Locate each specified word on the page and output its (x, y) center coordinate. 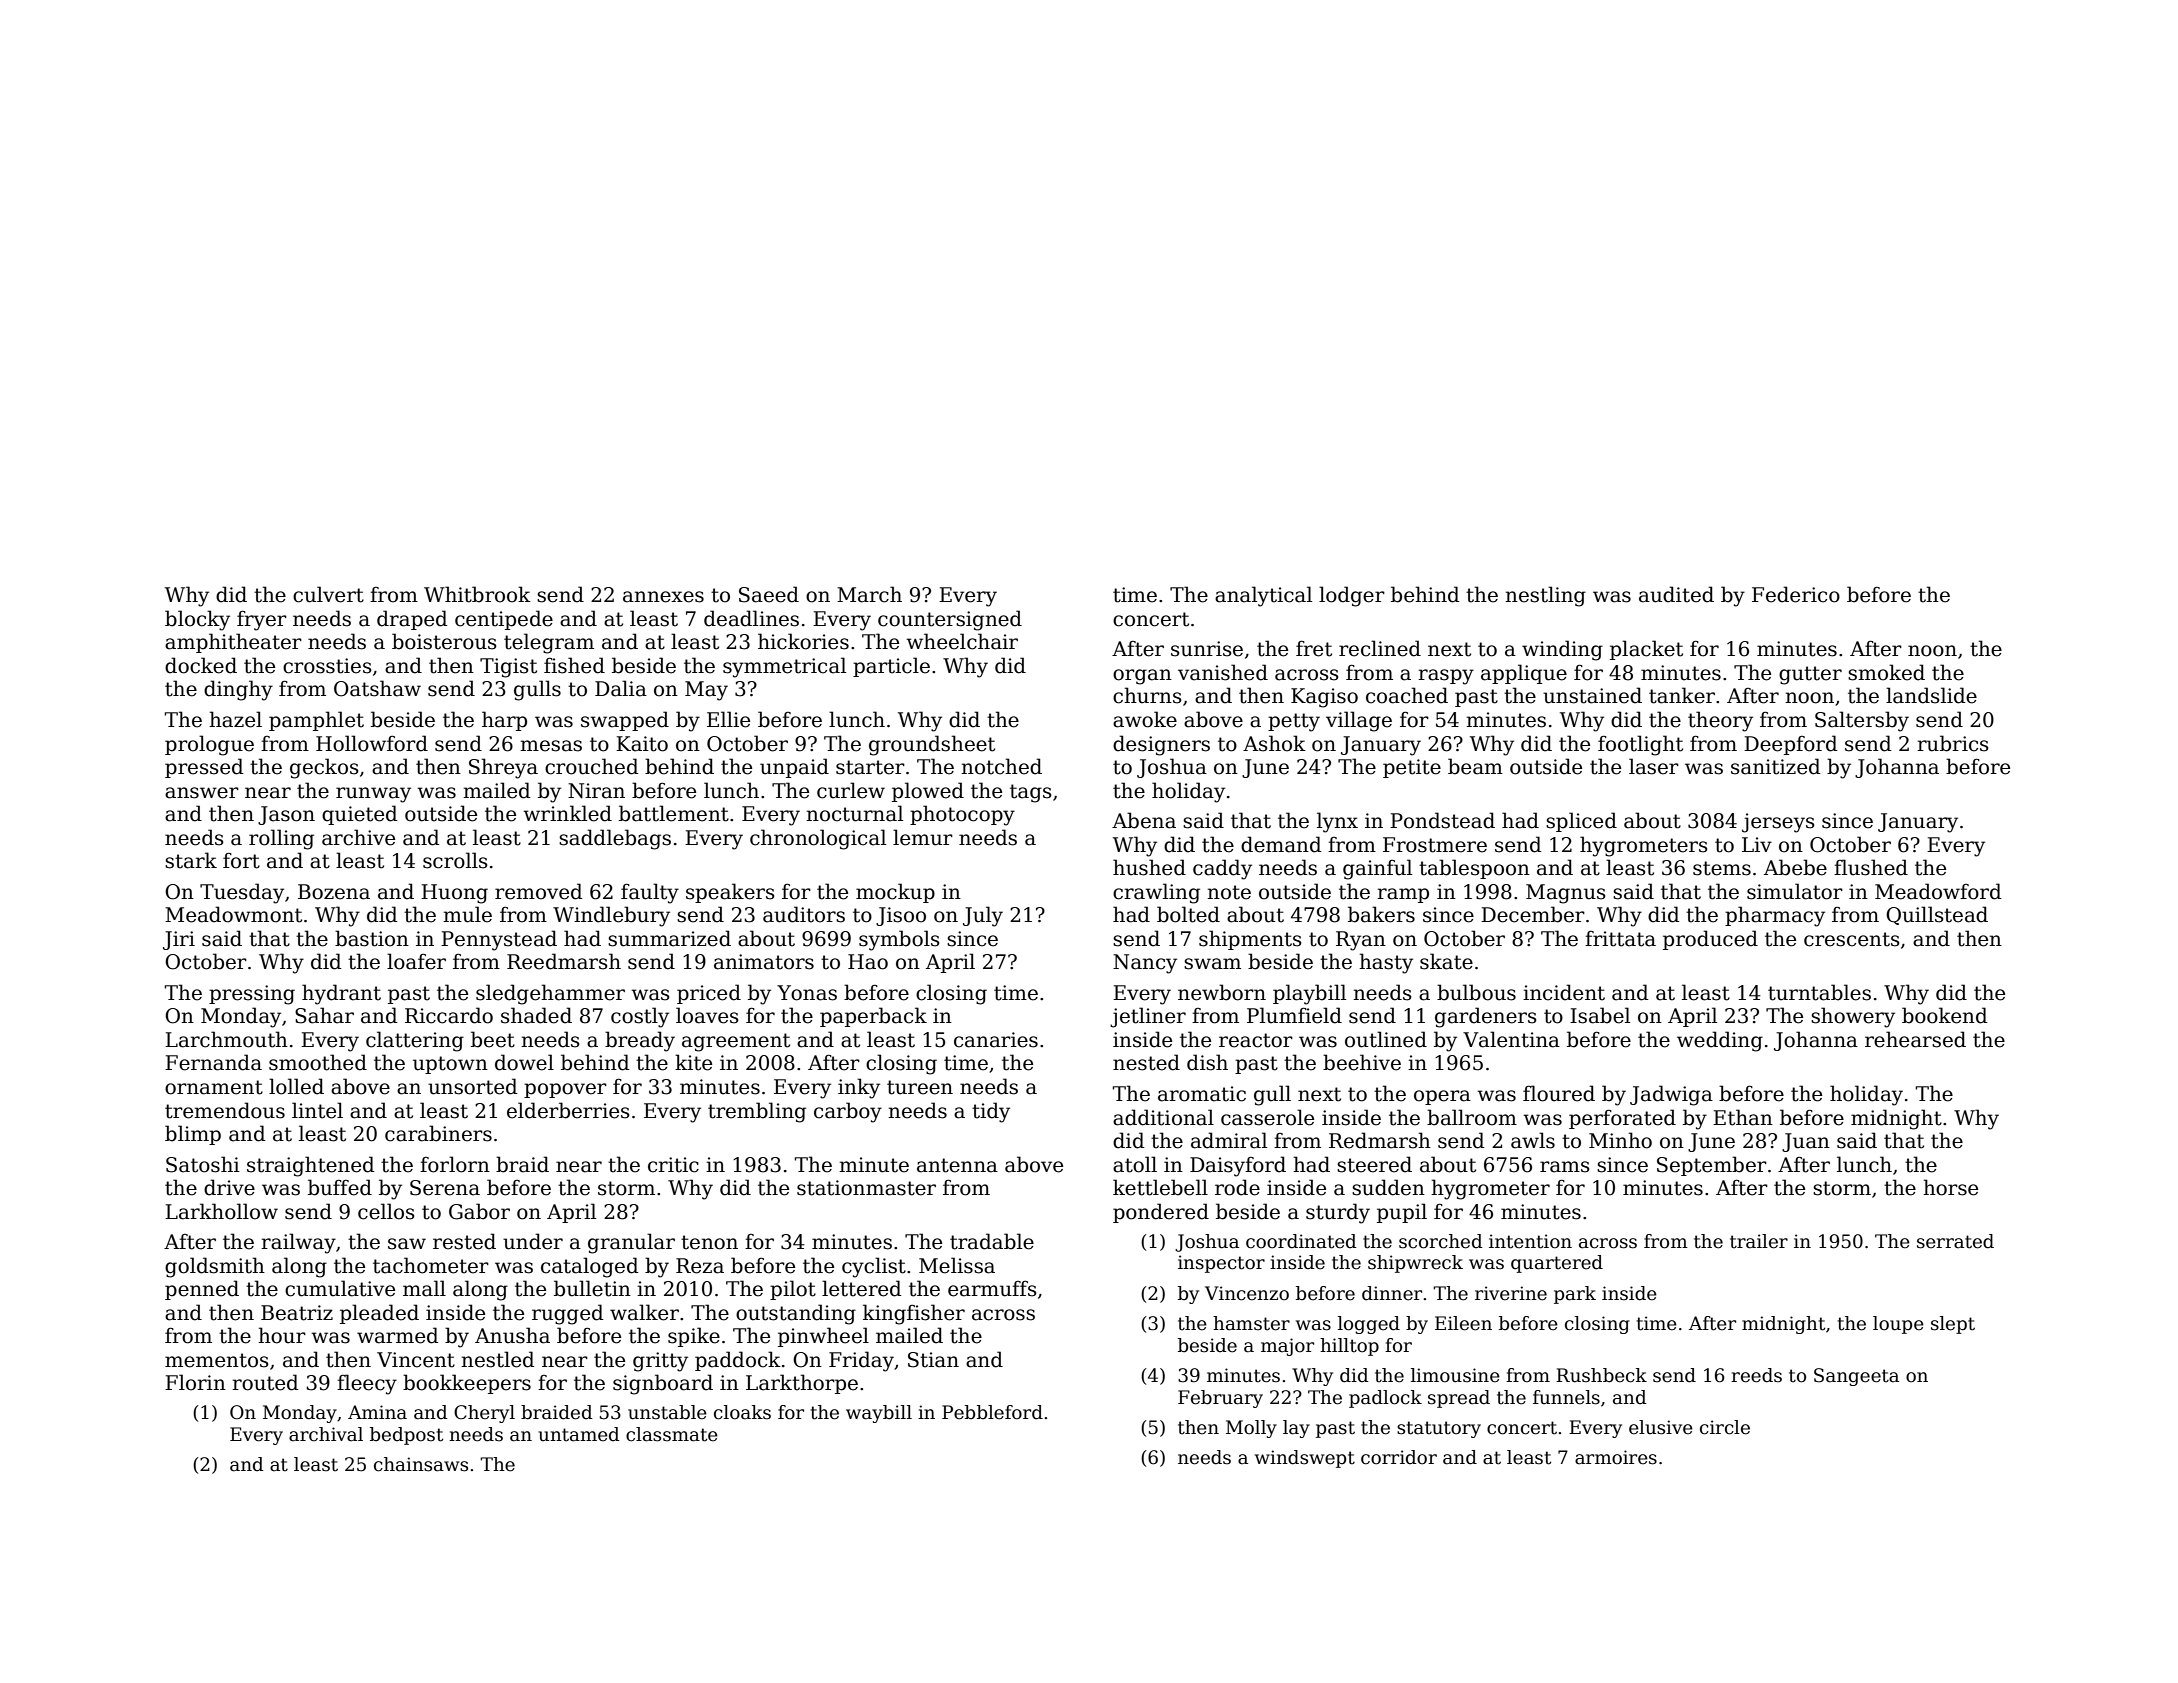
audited (1676, 594)
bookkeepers (467, 1384)
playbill (1309, 994)
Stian (933, 1360)
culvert (328, 594)
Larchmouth (226, 1039)
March (869, 594)
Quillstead (1937, 915)
